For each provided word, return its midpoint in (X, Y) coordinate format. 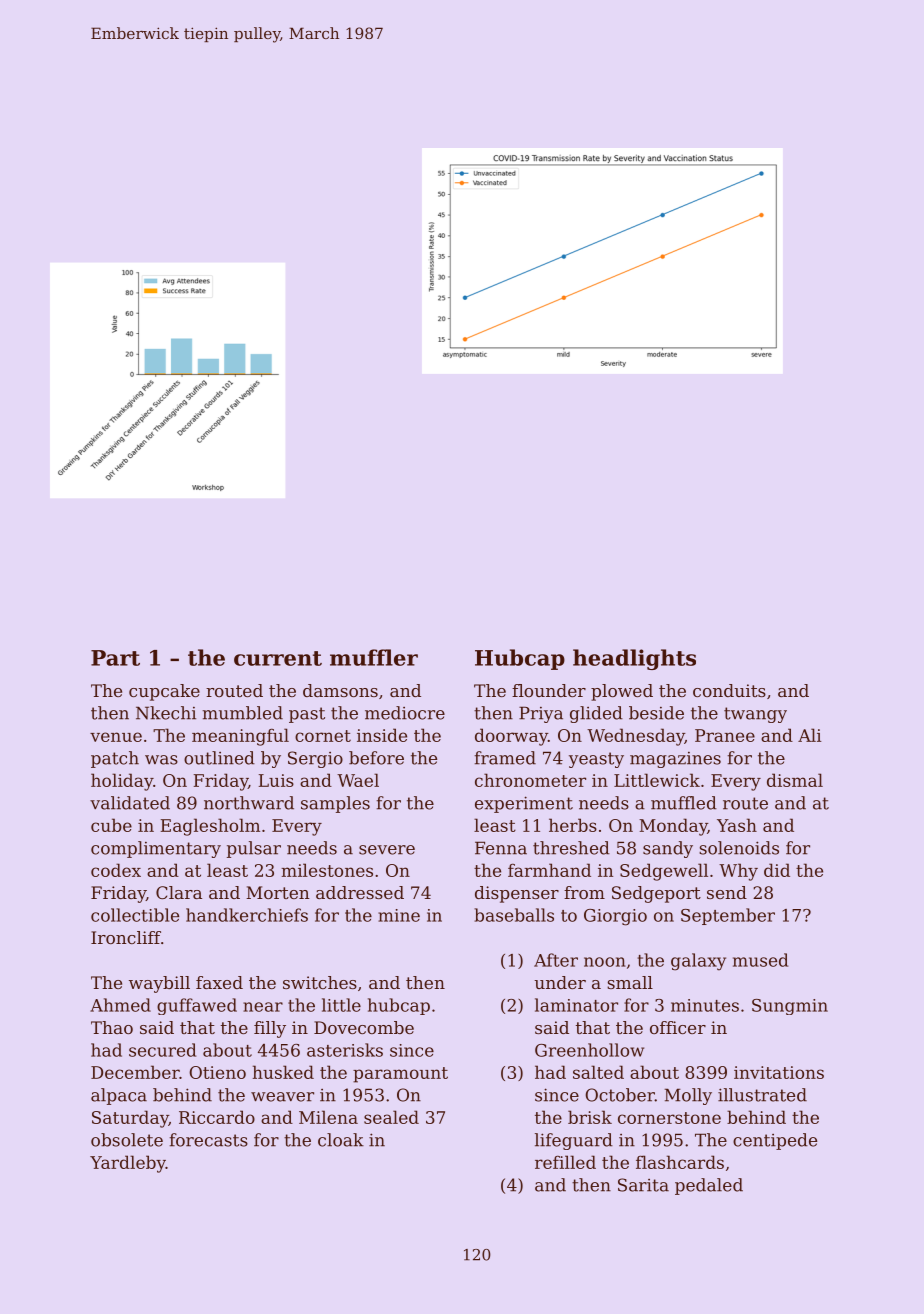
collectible (135, 915)
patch (115, 759)
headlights (634, 659)
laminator (576, 1005)
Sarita (643, 1185)
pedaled (709, 1186)
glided (596, 714)
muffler (374, 657)
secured (162, 1050)
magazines (675, 760)
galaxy (698, 962)
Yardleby (128, 1164)
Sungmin (790, 1007)
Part (115, 658)
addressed (360, 892)
